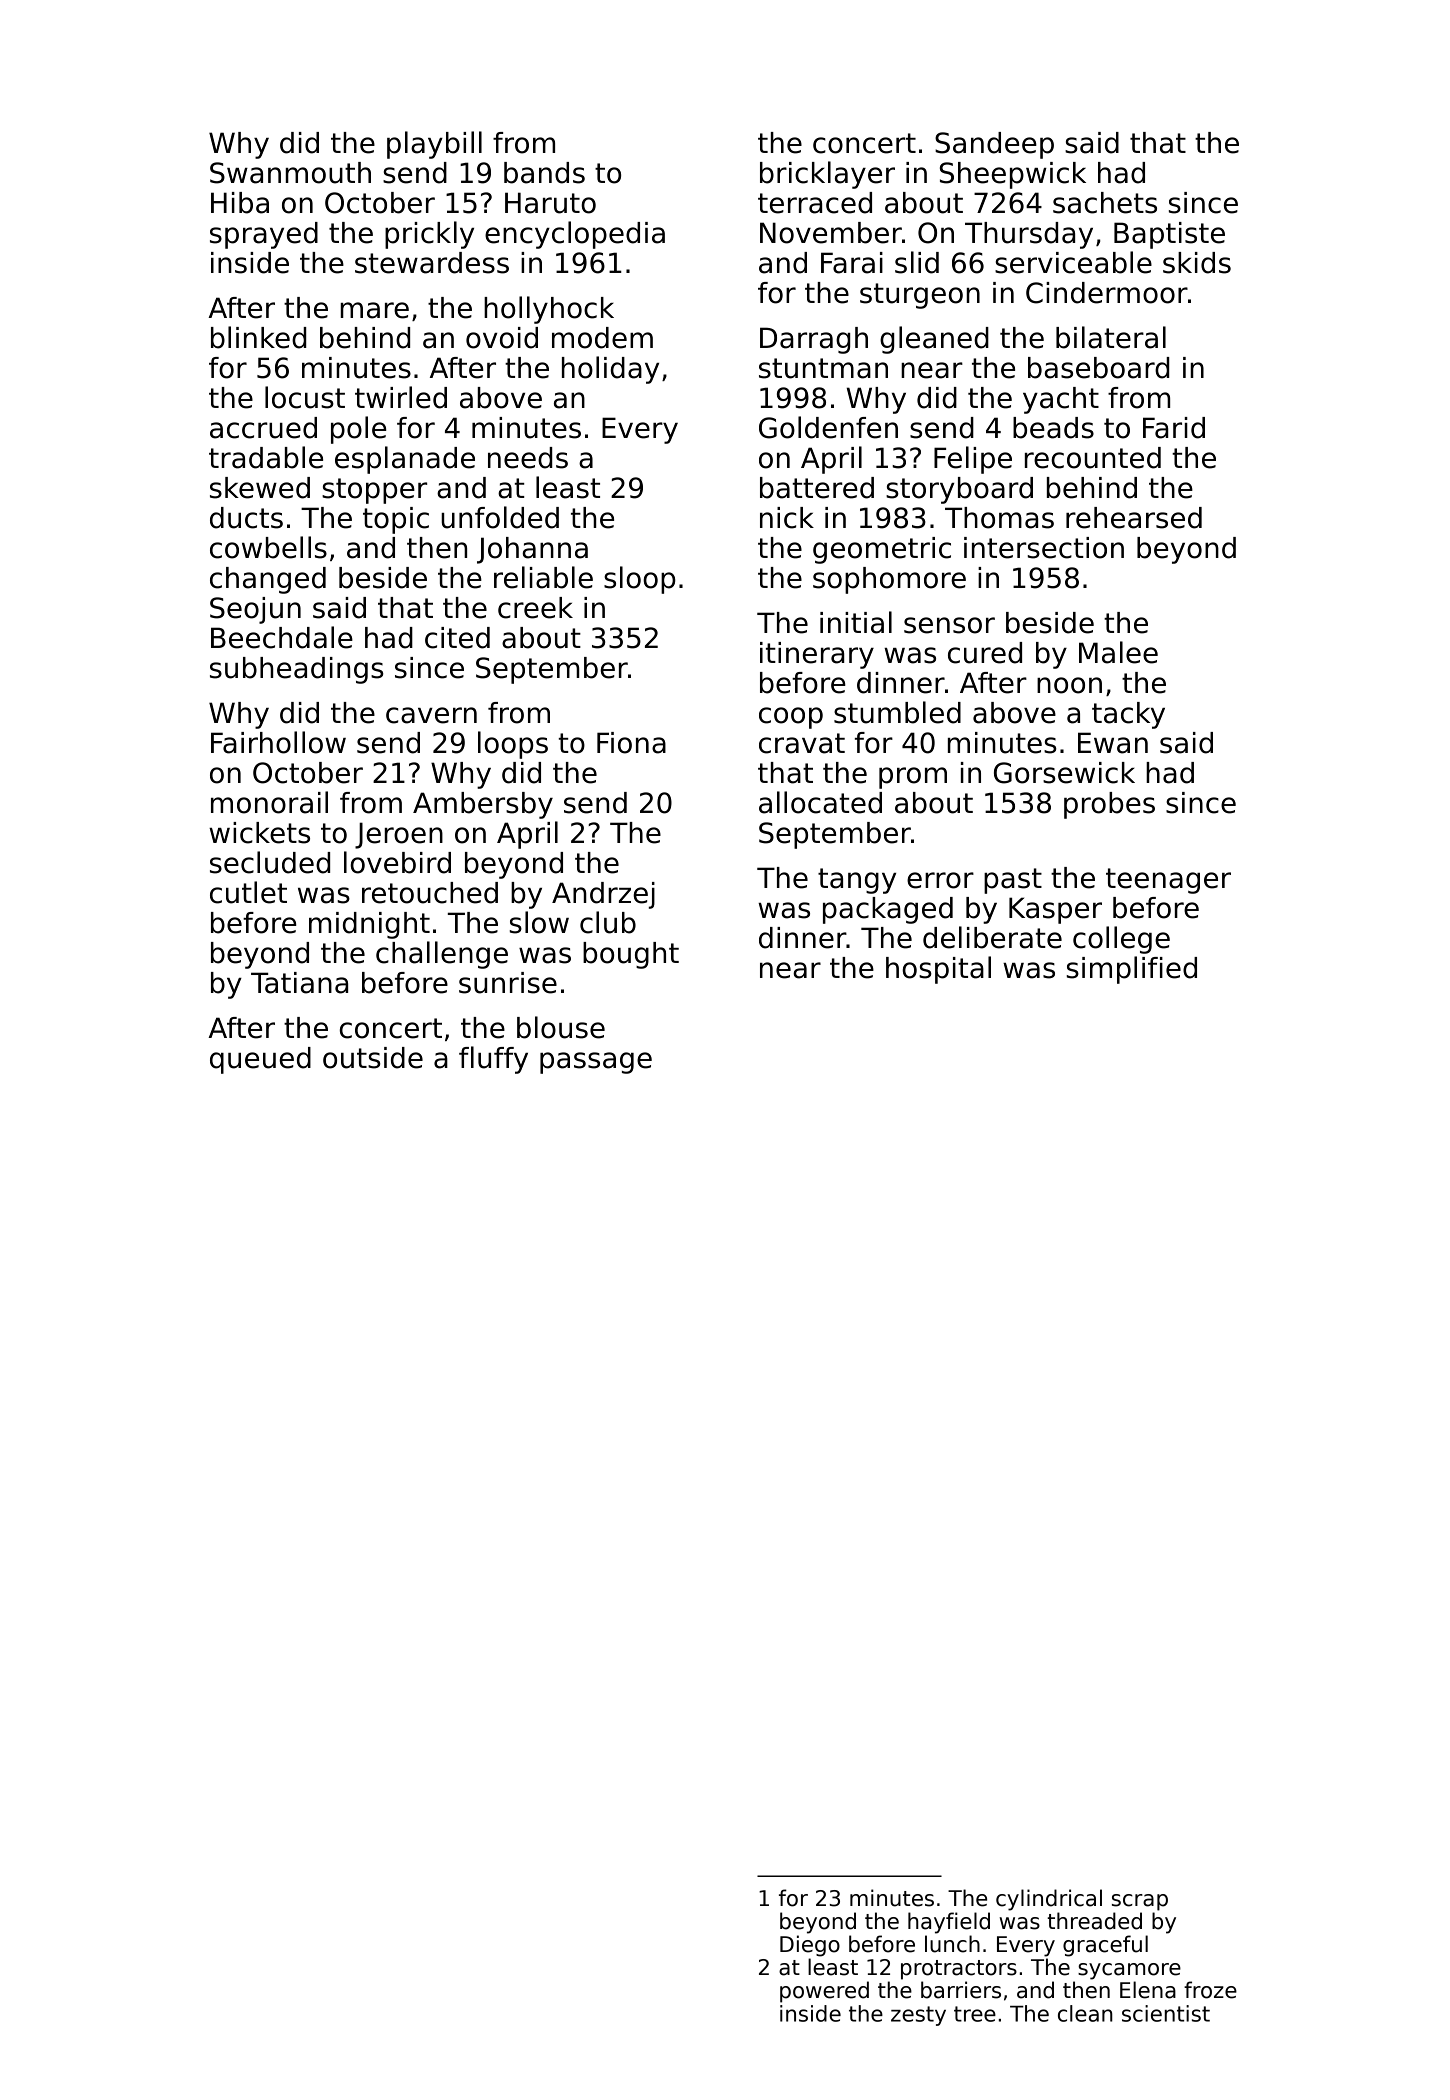  What do you see at coordinates (994, 145) in the image?
I see `Sandeep` at bounding box center [994, 145].
